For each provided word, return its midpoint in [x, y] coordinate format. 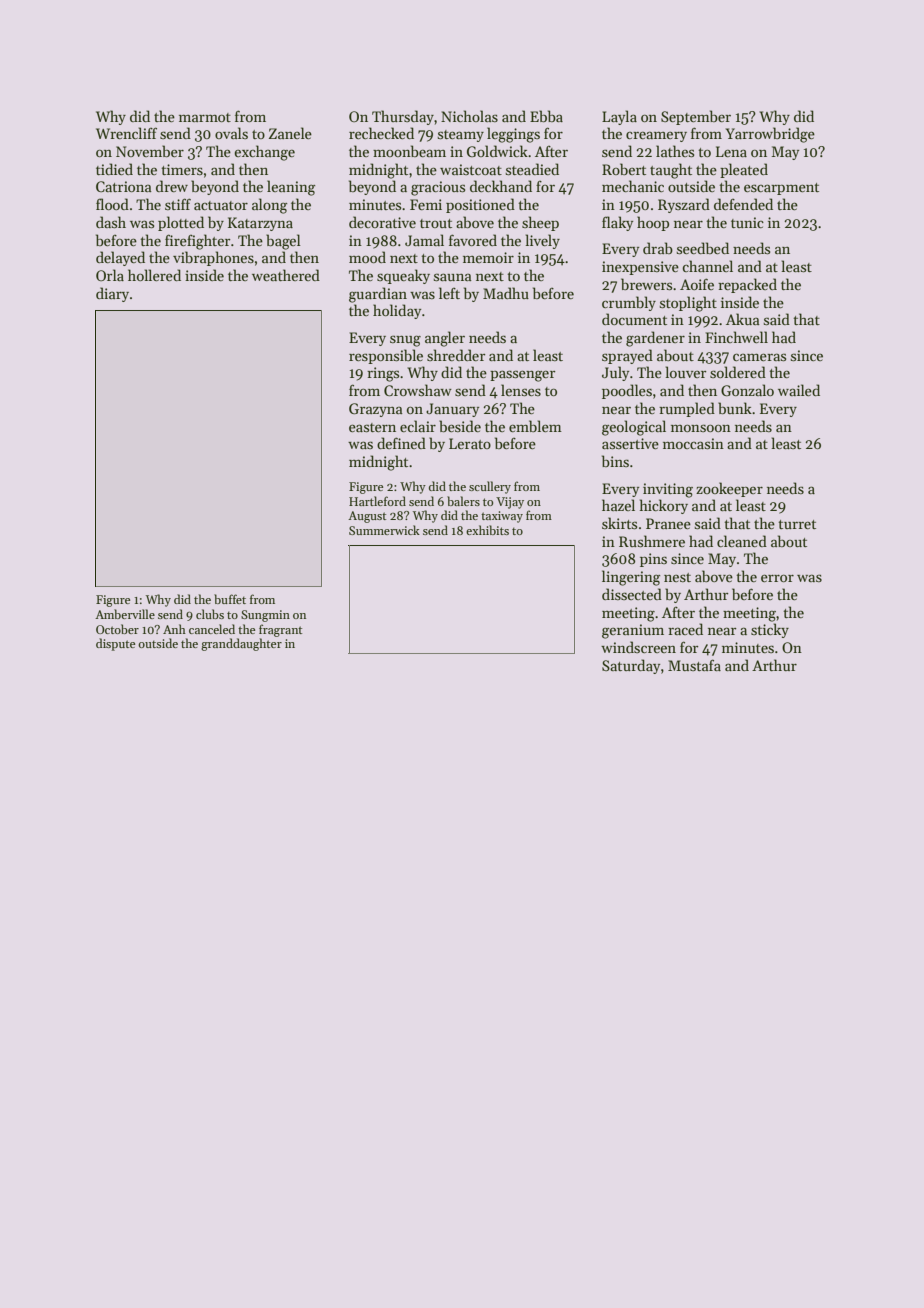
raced [685, 629]
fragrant [280, 630]
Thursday [403, 117]
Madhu [506, 293]
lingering [631, 578]
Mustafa [694, 665]
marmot [205, 117]
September [696, 117]
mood [367, 257]
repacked [747, 285]
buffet [230, 599]
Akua [743, 319]
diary [112, 294]
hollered [154, 275]
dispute [115, 644]
